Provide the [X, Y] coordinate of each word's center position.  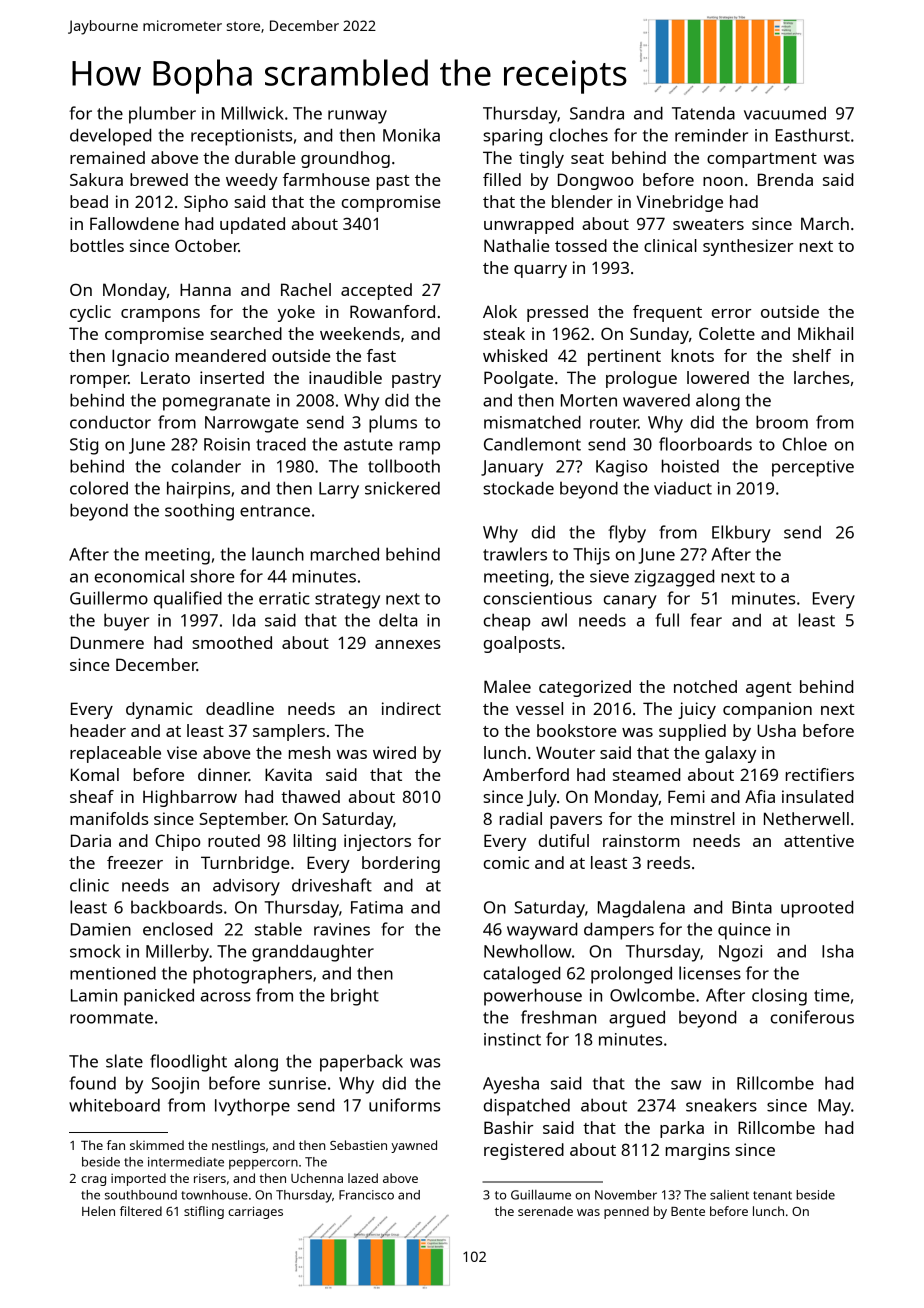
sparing [512, 137]
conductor [110, 422]
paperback [361, 1063]
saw [686, 1085]
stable [278, 929]
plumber [162, 115]
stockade [518, 488]
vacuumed [785, 113]
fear [706, 620]
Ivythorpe [252, 1107]
